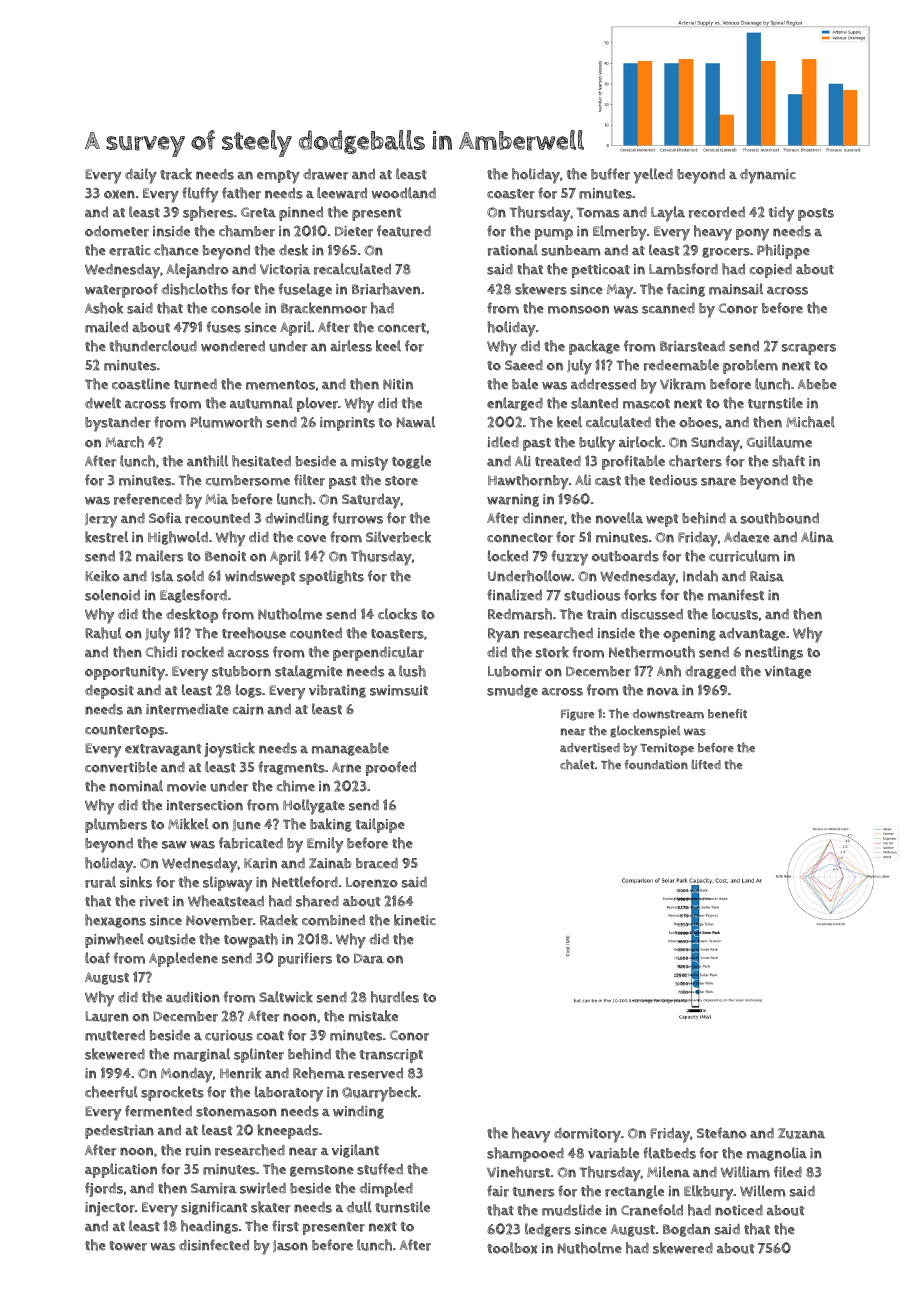 This screenshot has height=1314, width=924. What do you see at coordinates (780, 518) in the screenshot?
I see `southbound` at bounding box center [780, 518].
